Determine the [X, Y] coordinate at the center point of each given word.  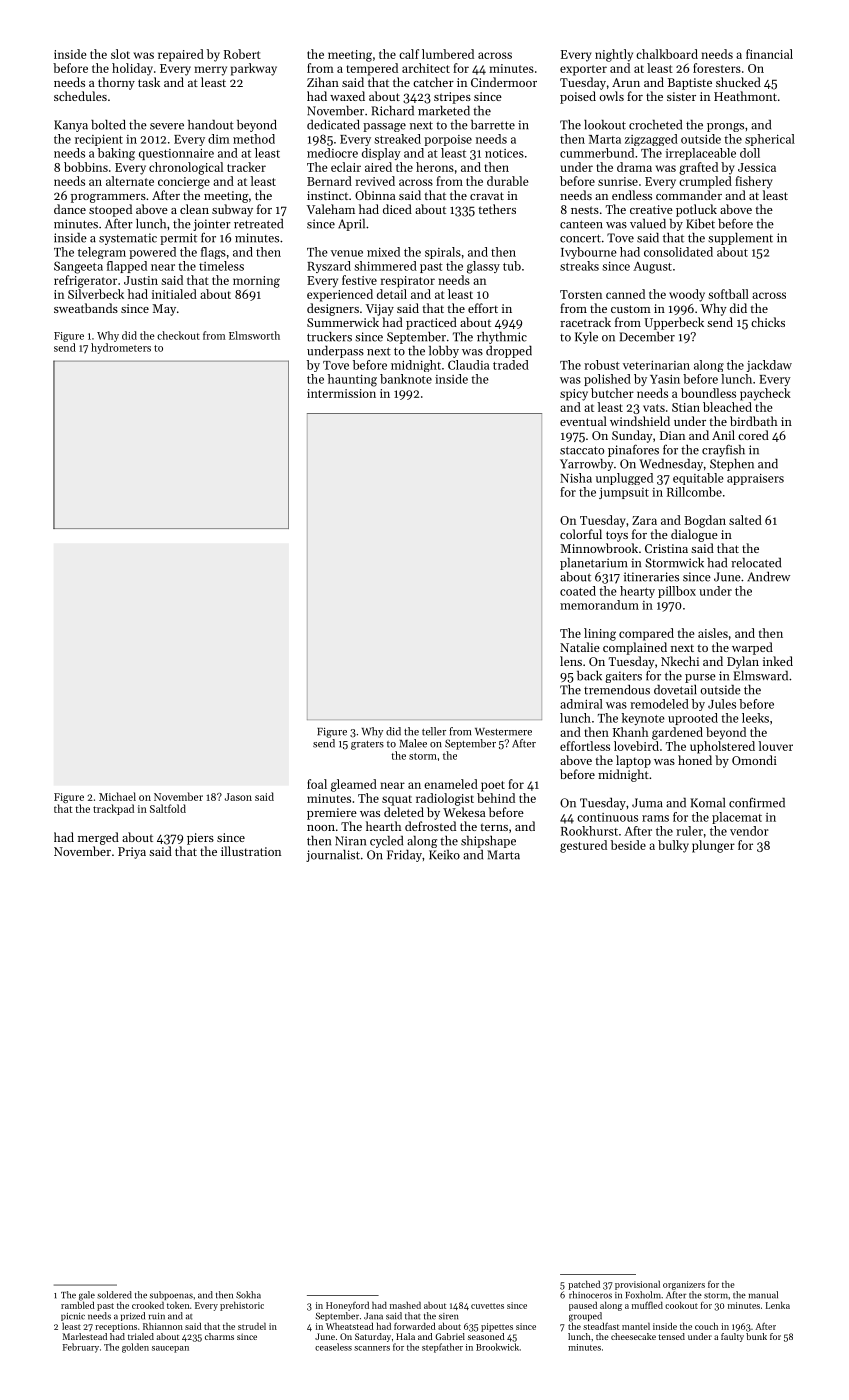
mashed [405, 1305]
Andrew [768, 577]
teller [434, 731]
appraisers [755, 479]
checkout [178, 335]
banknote [406, 379]
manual [763, 1295]
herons [435, 167]
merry [210, 71]
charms [219, 1336]
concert [580, 238]
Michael [117, 796]
